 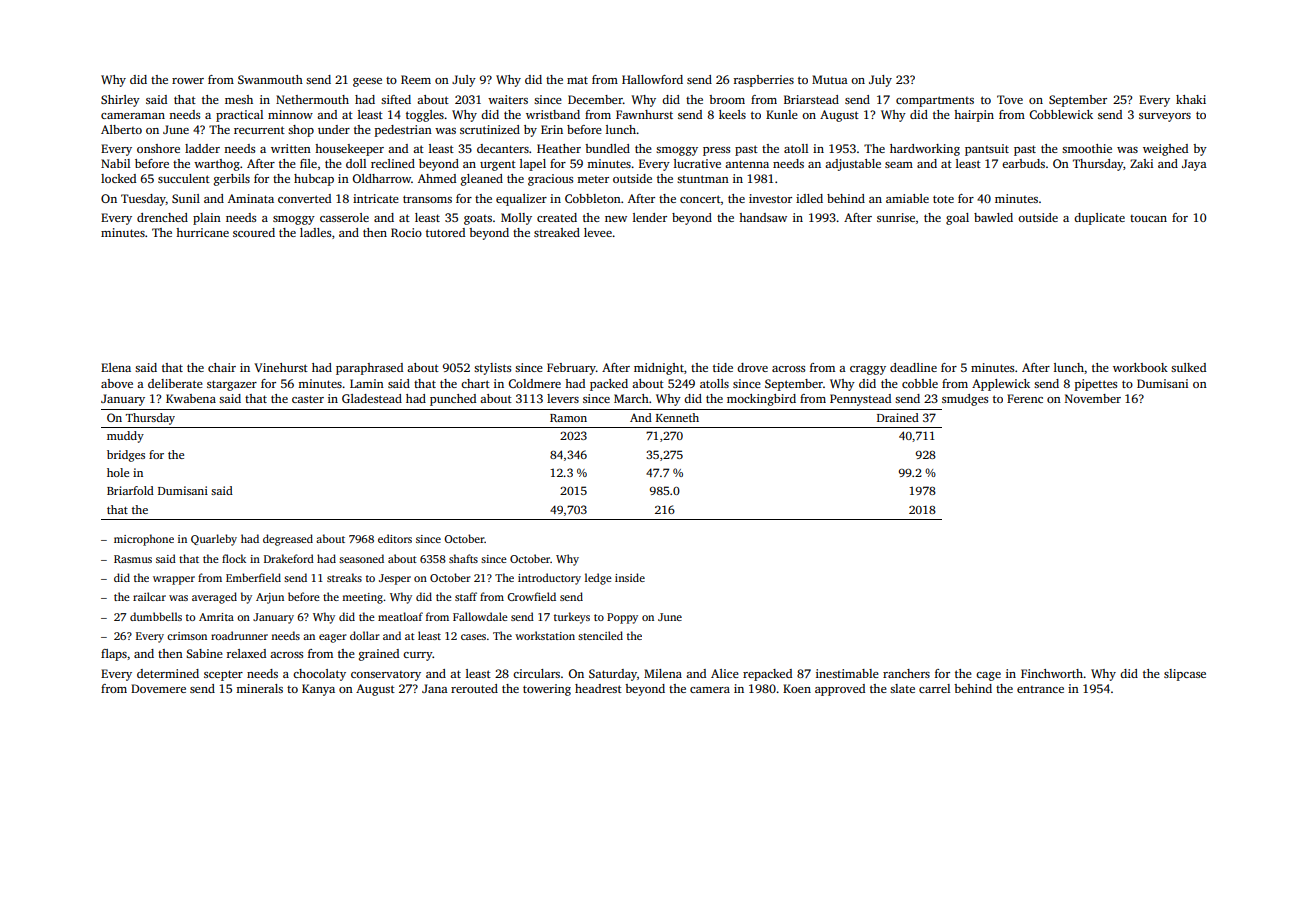 What do you see at coordinates (935, 101) in the page?
I see `compartments` at bounding box center [935, 101].
